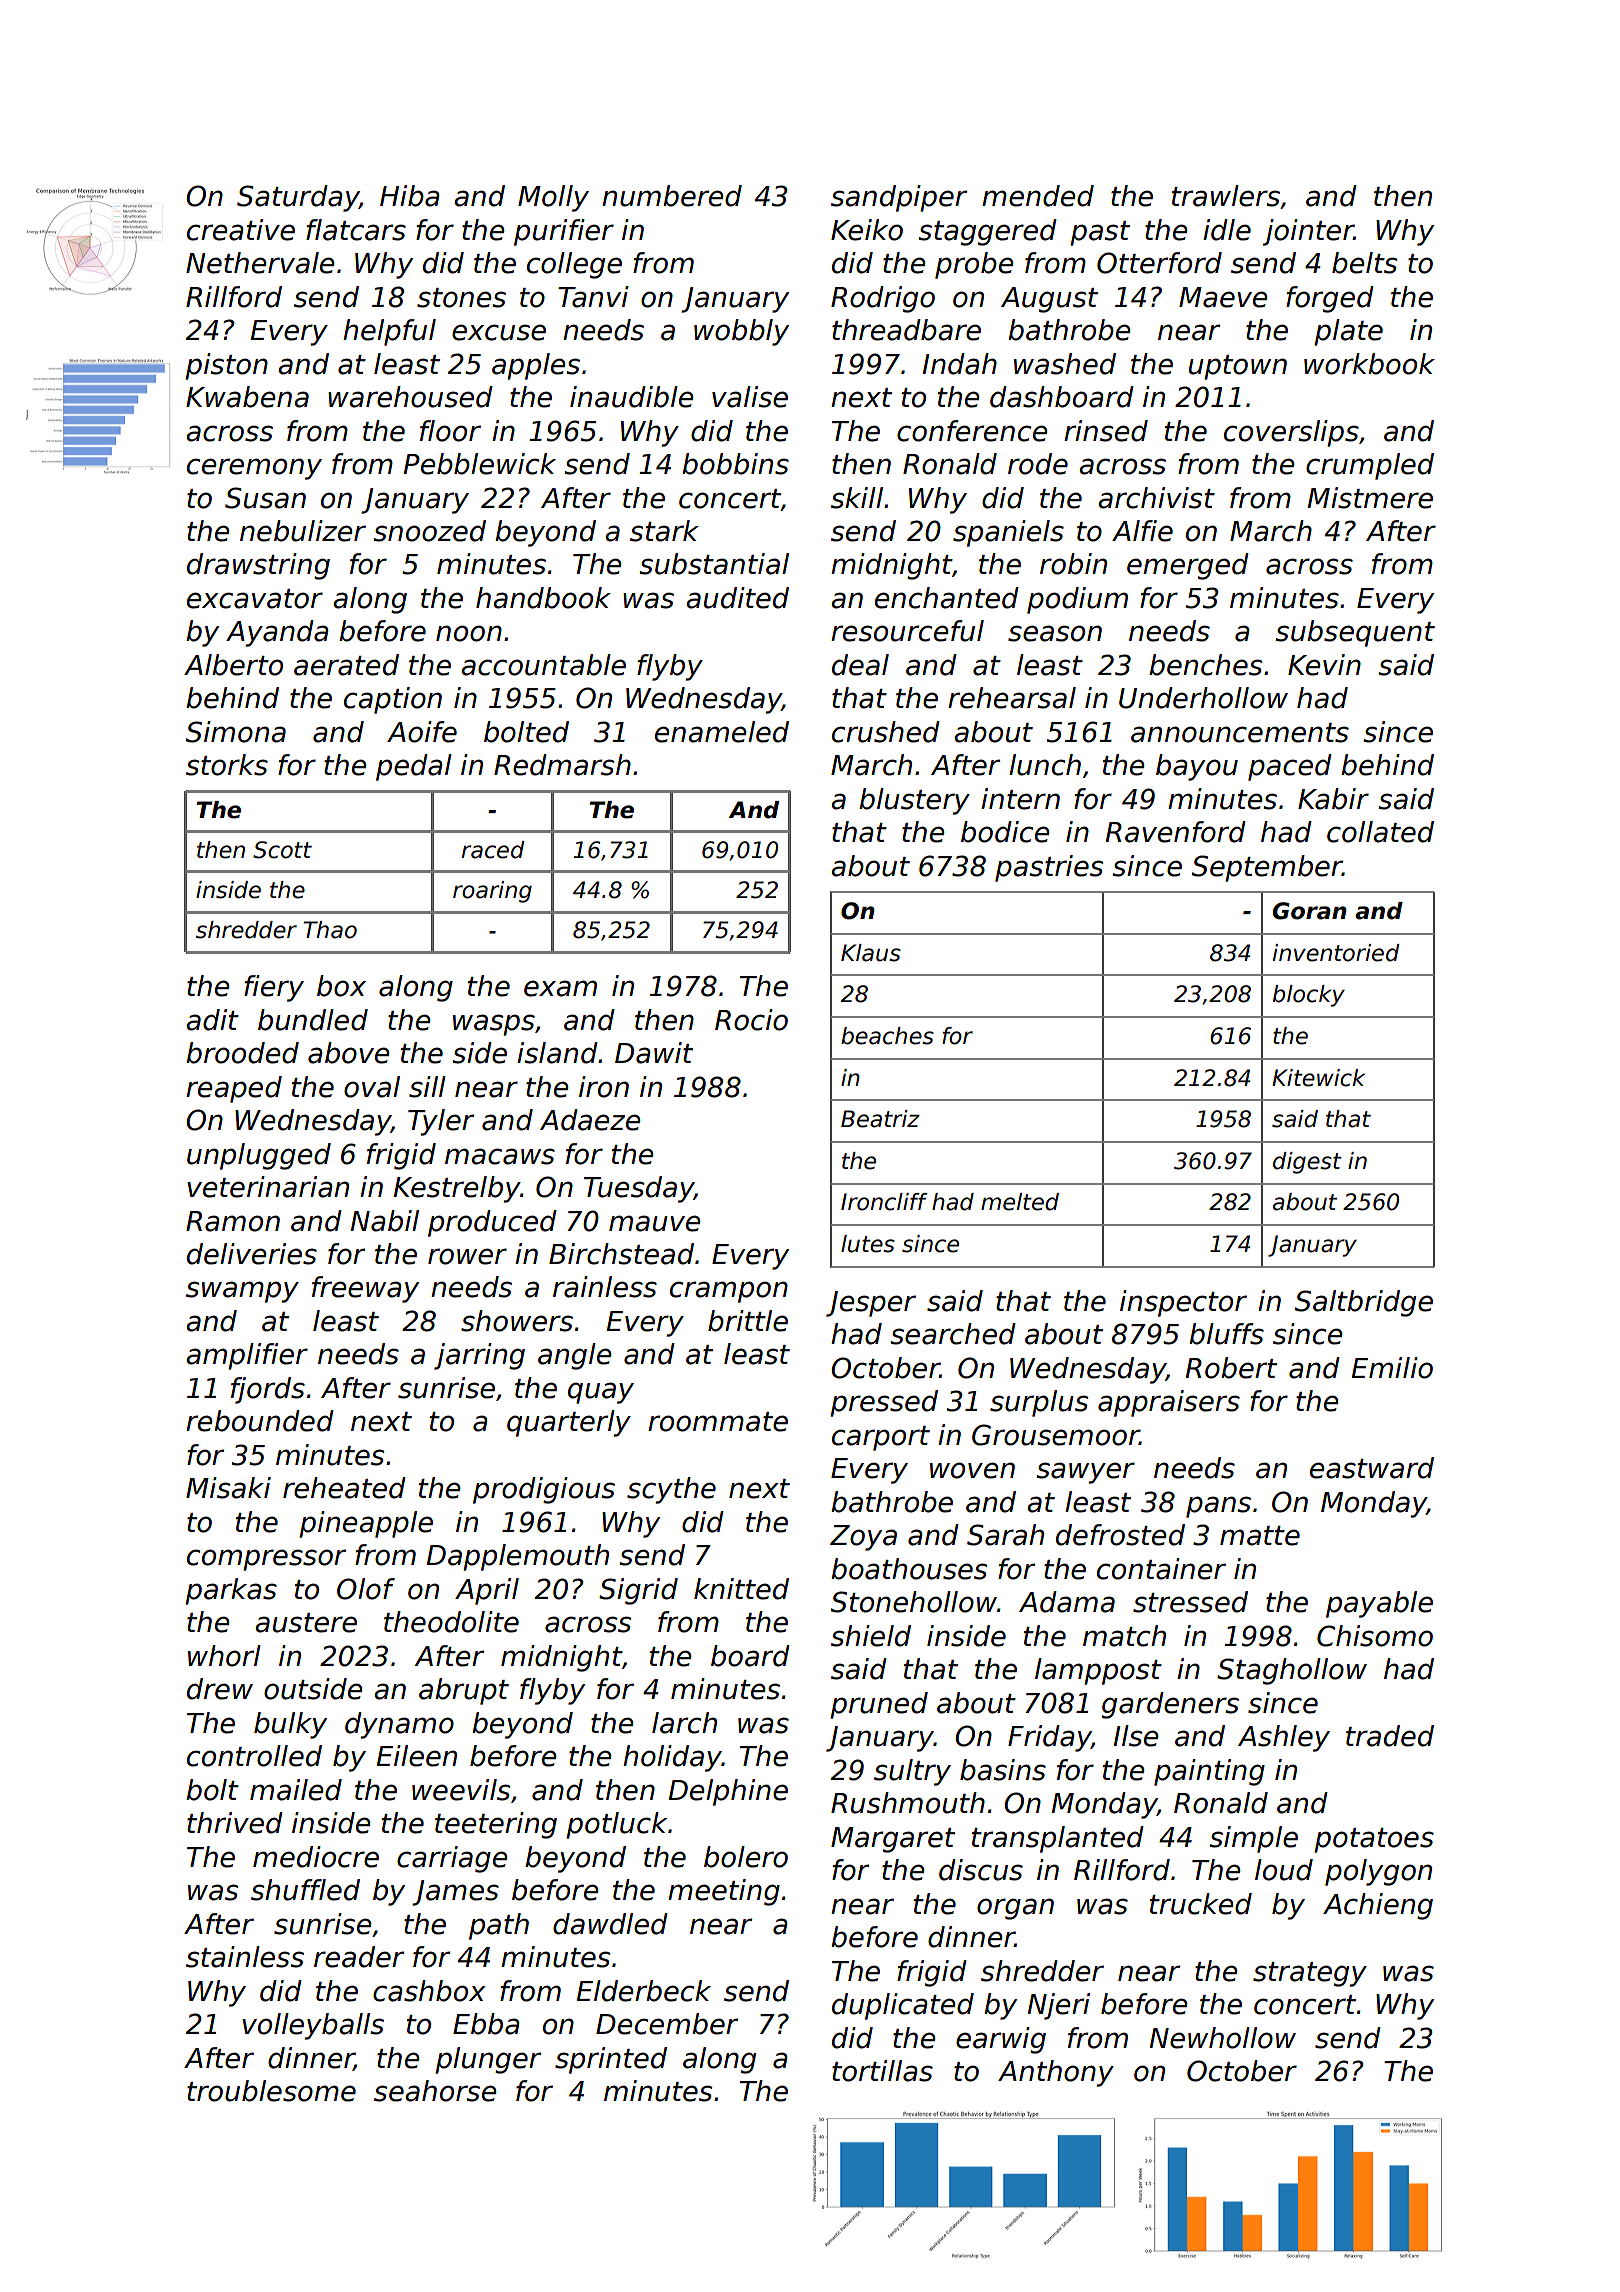 Image resolution: width=1620 pixels, height=2292 pixels. I want to click on brittle, so click(748, 1321).
